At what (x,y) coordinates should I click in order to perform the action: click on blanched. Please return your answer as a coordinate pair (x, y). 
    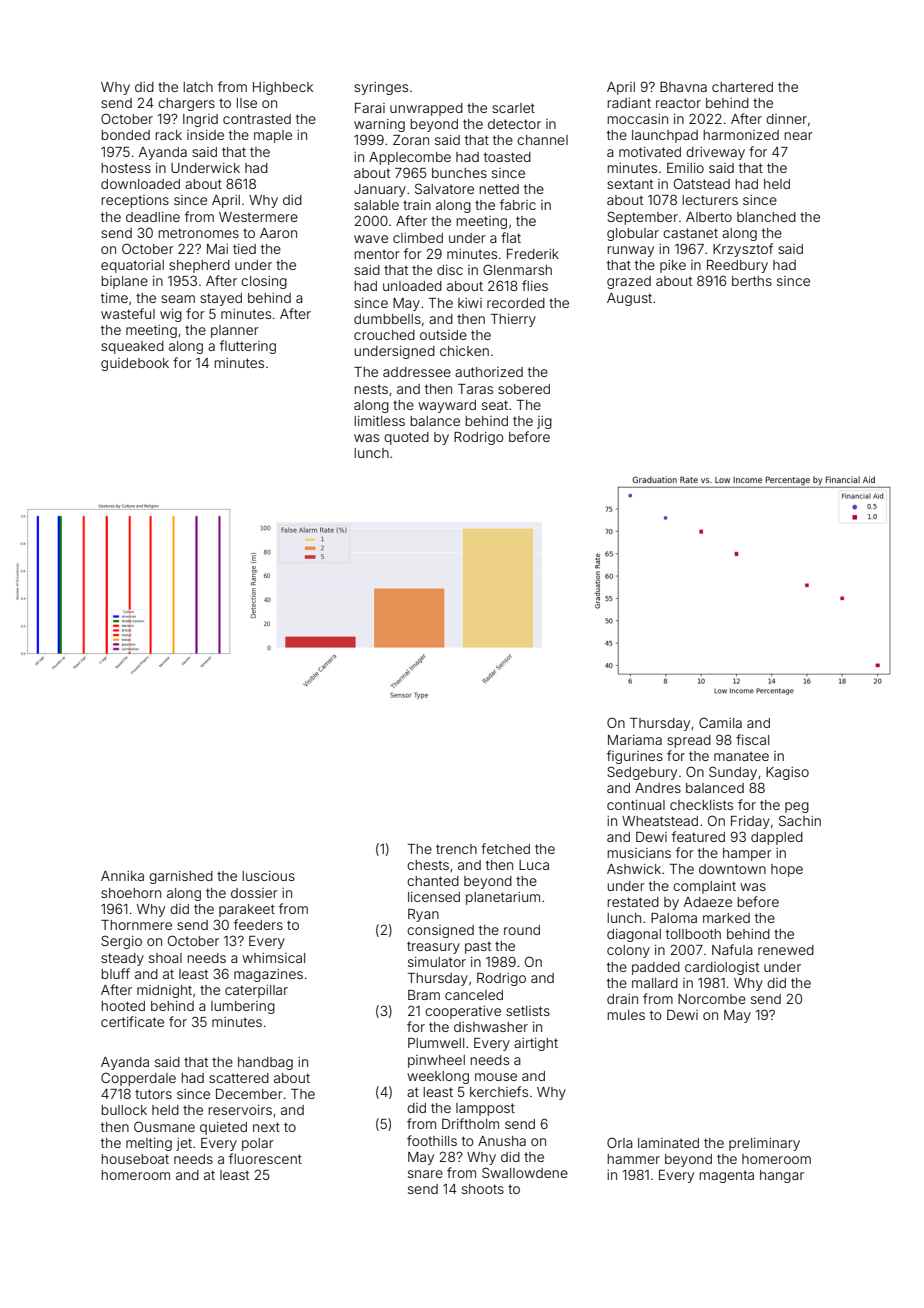
    Looking at the image, I should click on (766, 217).
